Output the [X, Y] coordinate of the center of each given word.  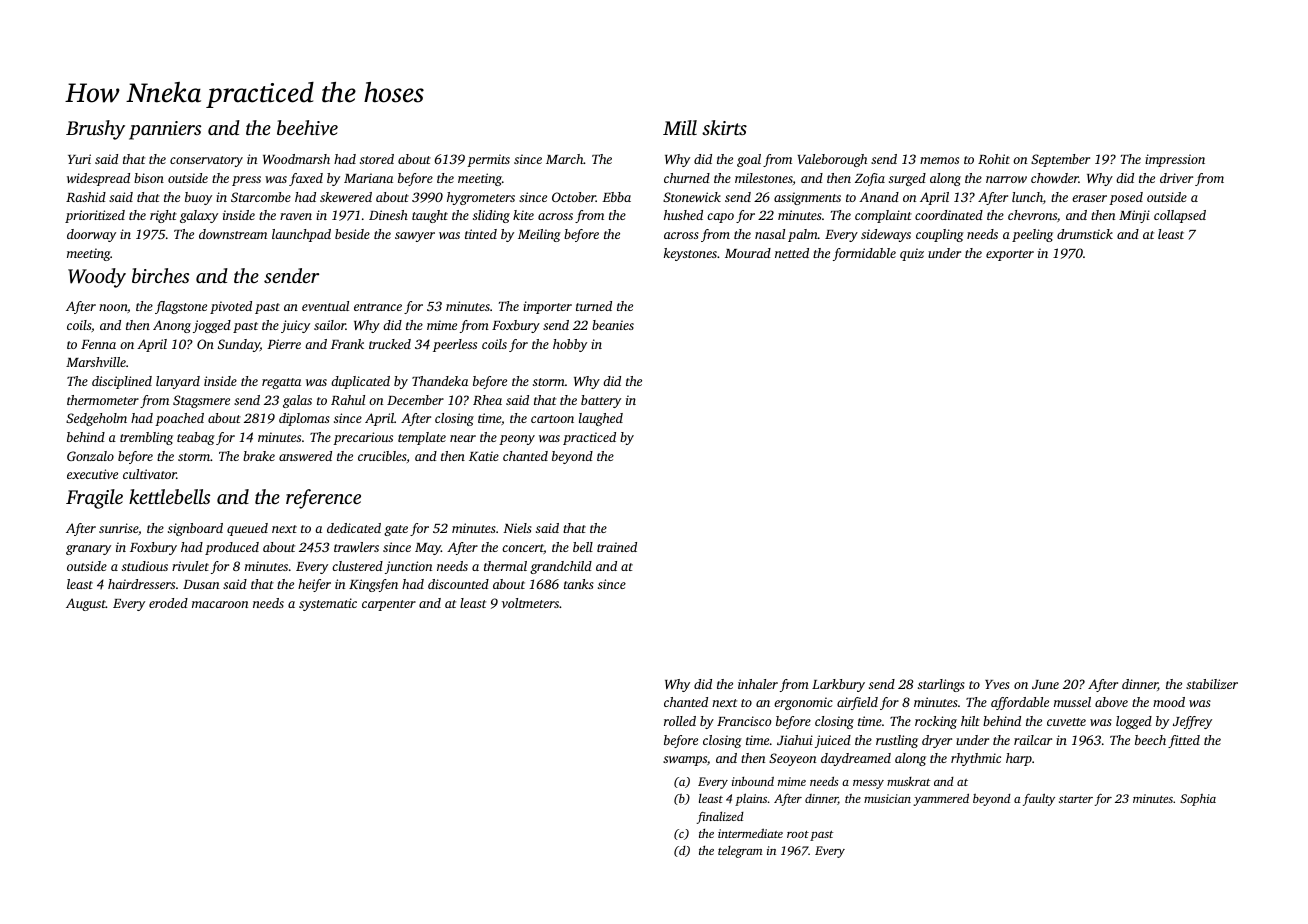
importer [547, 307]
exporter [1010, 255]
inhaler [758, 684]
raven [296, 216]
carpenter [389, 605]
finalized [720, 817]
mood [1169, 702]
